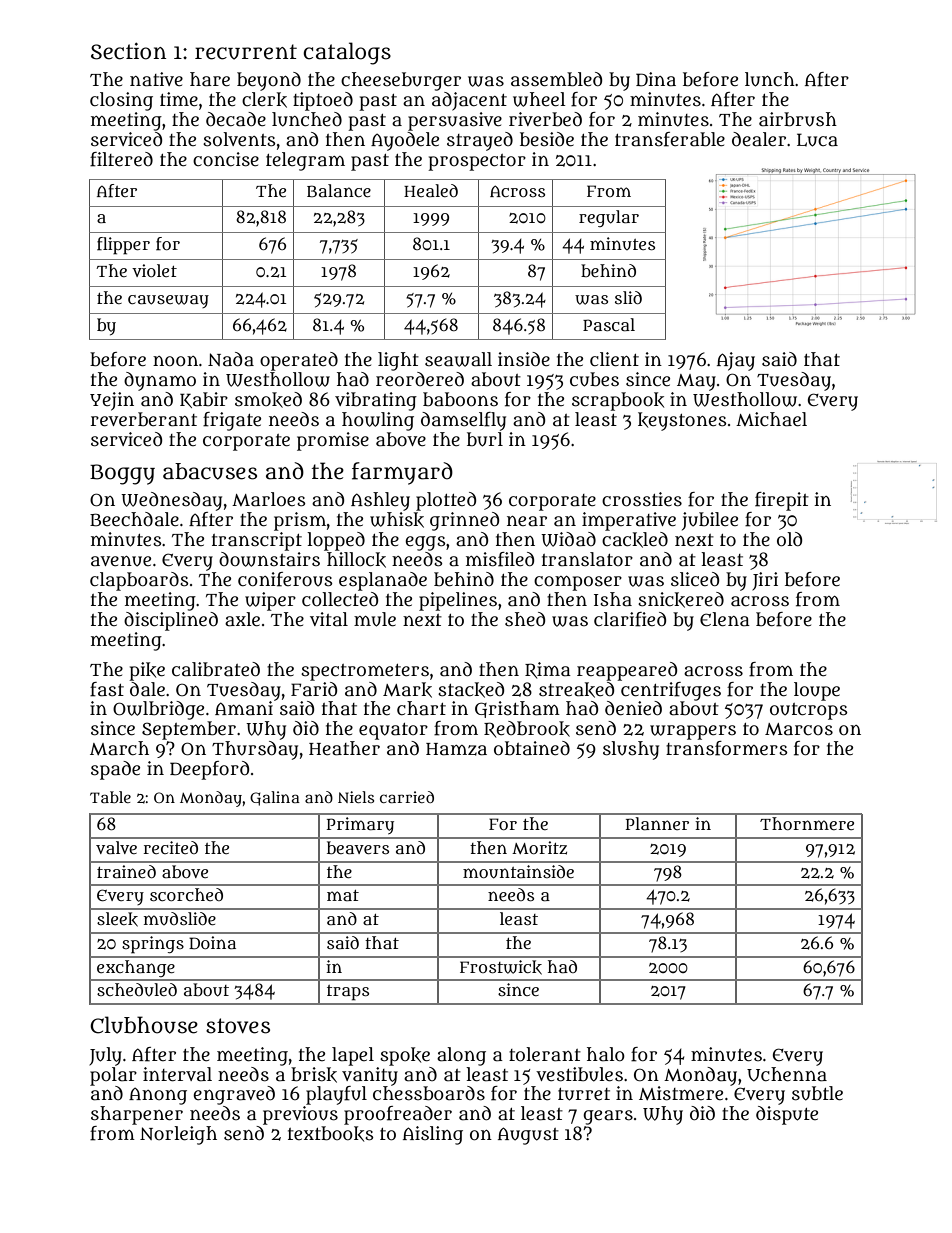  What do you see at coordinates (128, 51) in the screenshot?
I see `Section` at bounding box center [128, 51].
